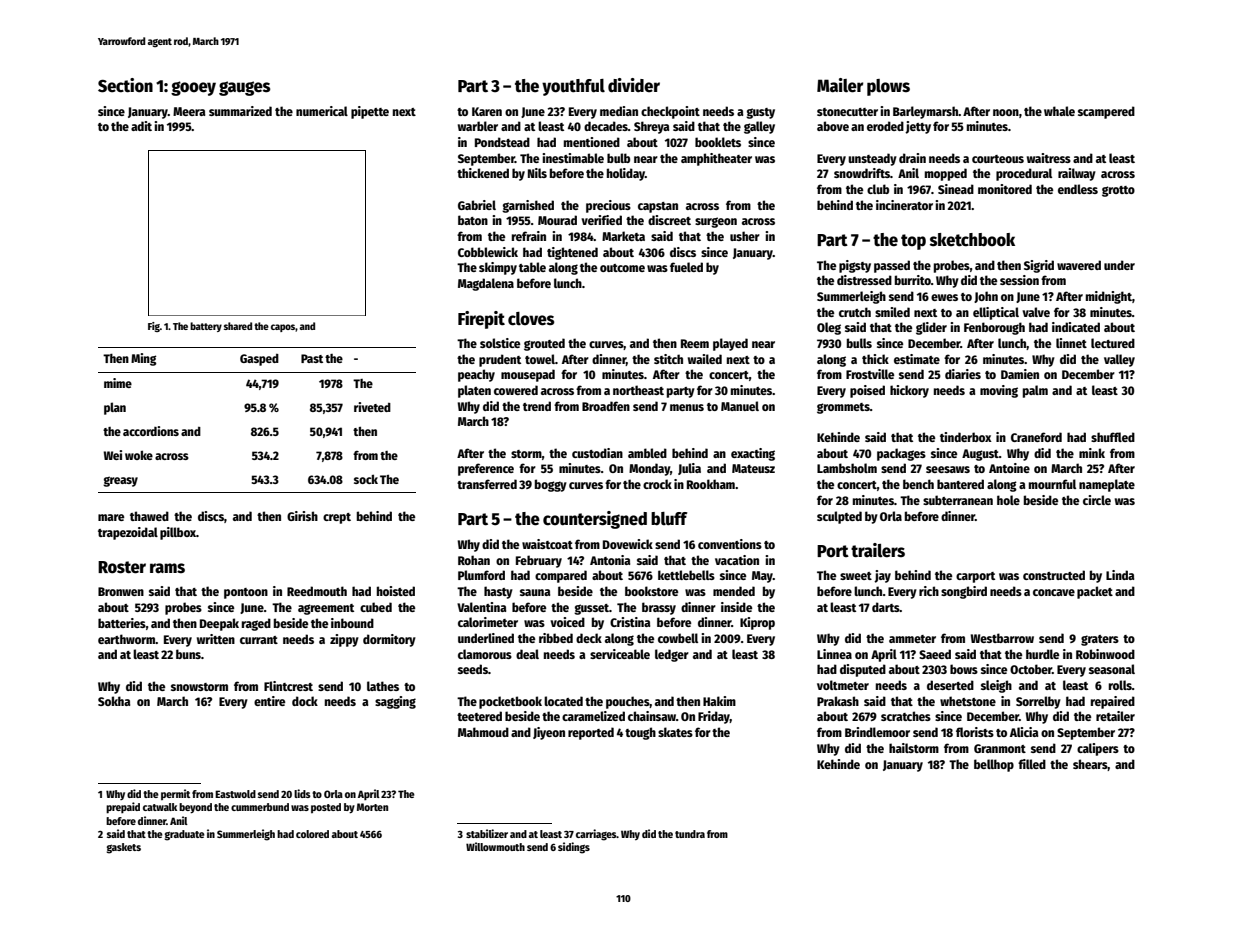 The width and height of the document is (1233, 952). What do you see at coordinates (649, 469) in the document?
I see `Monday` at bounding box center [649, 469].
